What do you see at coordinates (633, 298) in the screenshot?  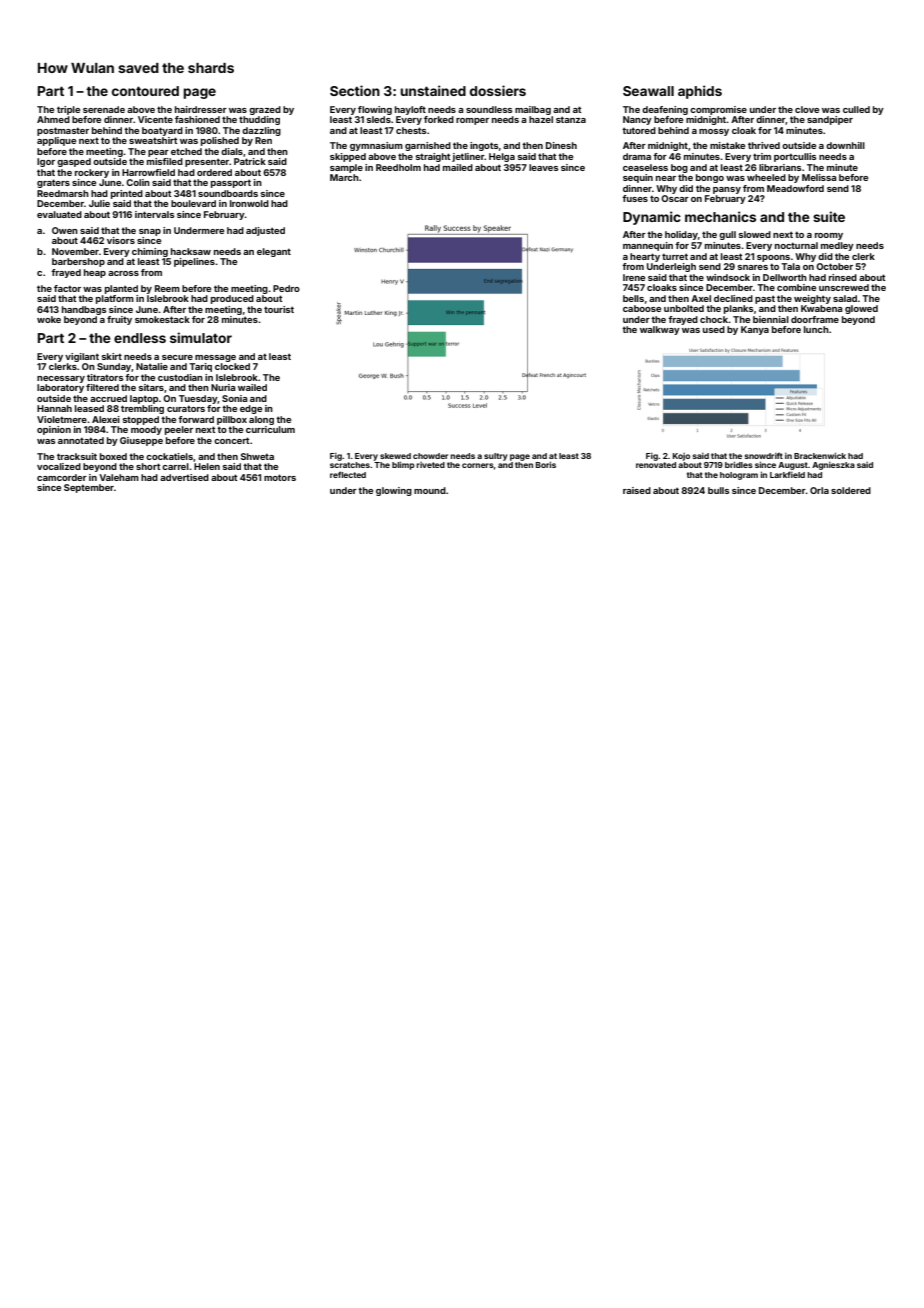 I see `bells` at bounding box center [633, 298].
